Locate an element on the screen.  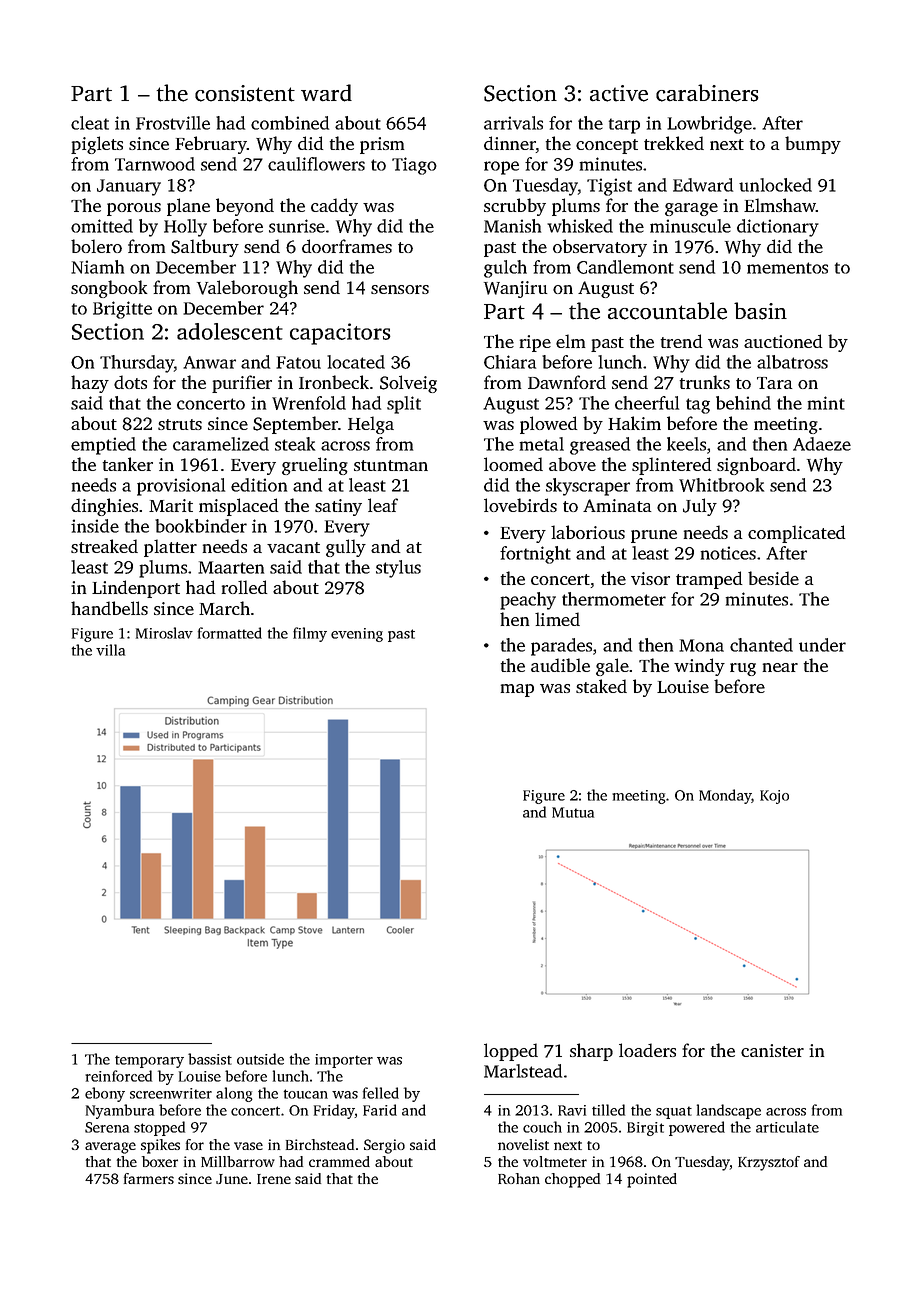
inside is located at coordinates (95, 526).
